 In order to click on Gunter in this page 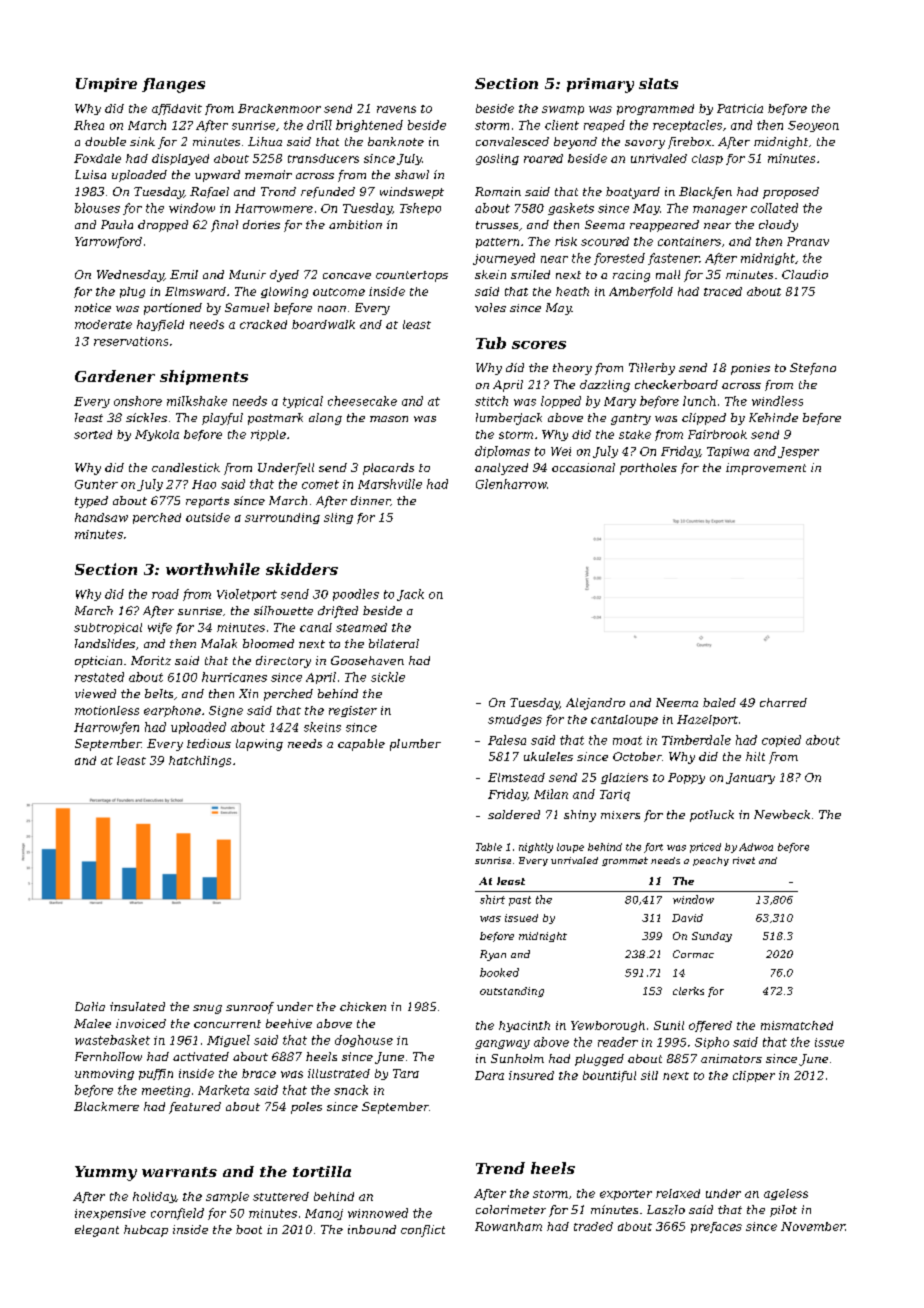, I will do `click(96, 484)`.
